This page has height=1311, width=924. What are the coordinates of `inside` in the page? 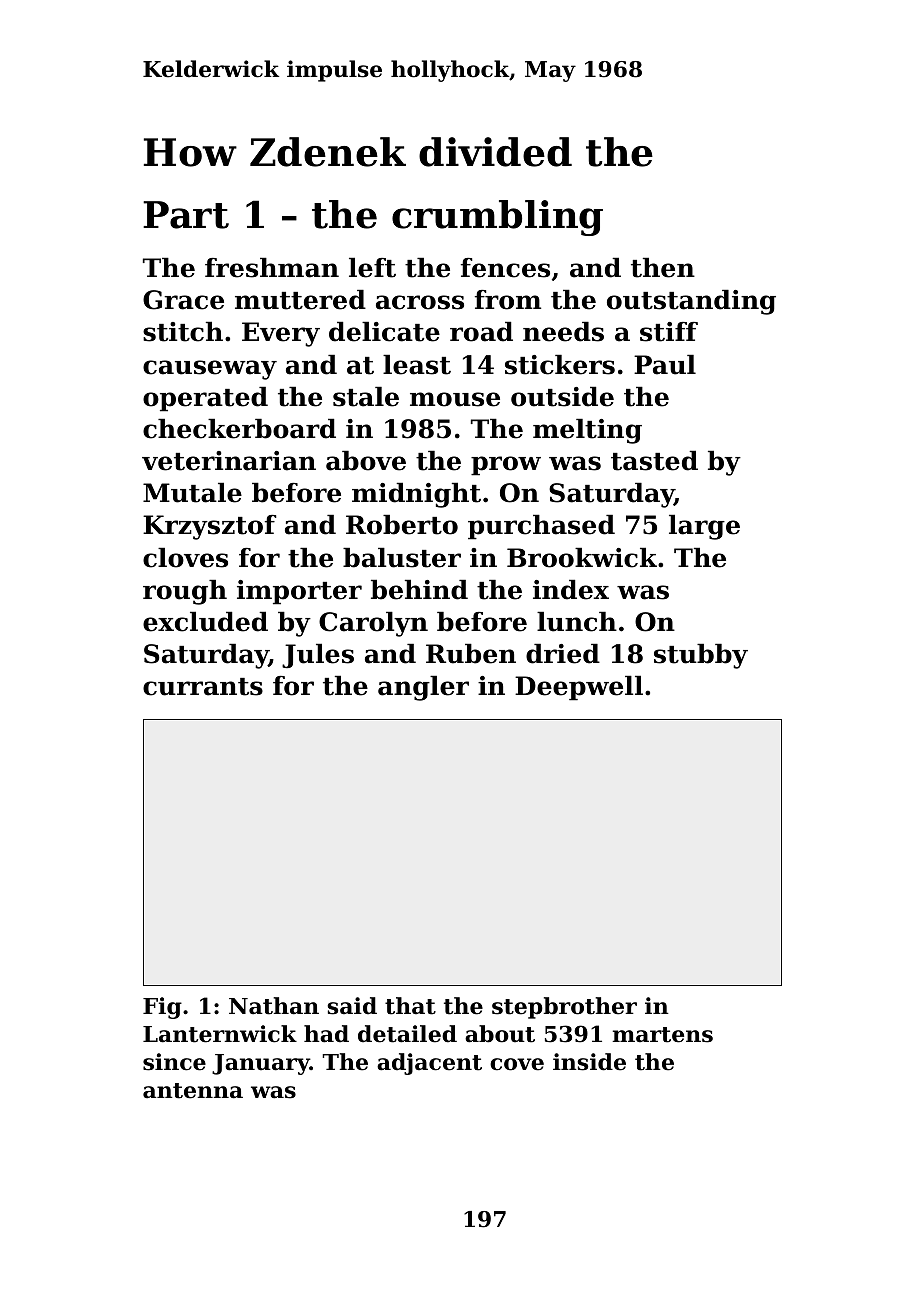 It's located at (589, 1062).
